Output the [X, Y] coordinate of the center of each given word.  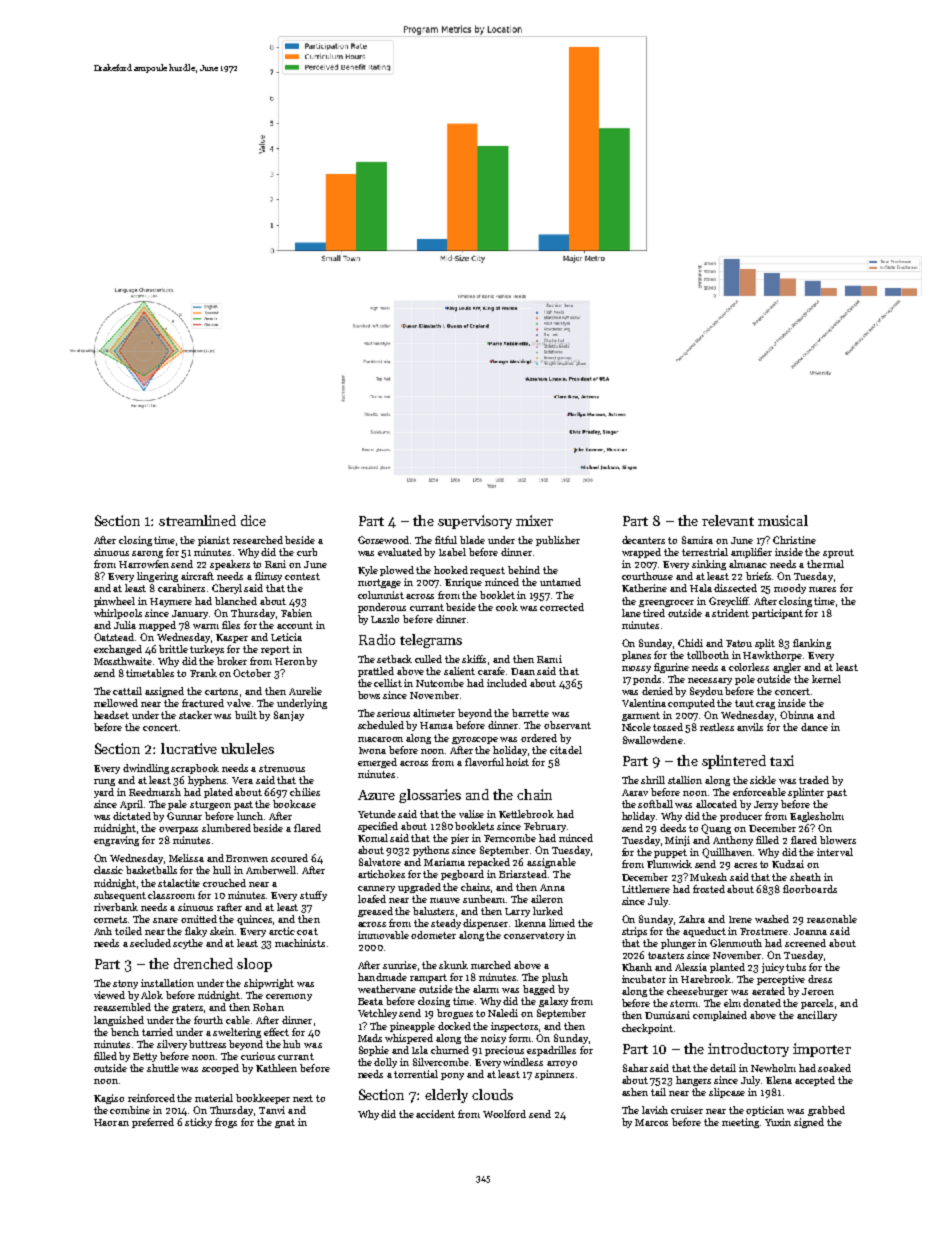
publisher [558, 541]
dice [253, 520]
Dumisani [667, 1015]
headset [111, 715]
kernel [826, 679]
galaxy [553, 1002]
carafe [491, 671]
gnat [285, 1123]
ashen [635, 1092]
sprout [838, 553]
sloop [254, 965]
